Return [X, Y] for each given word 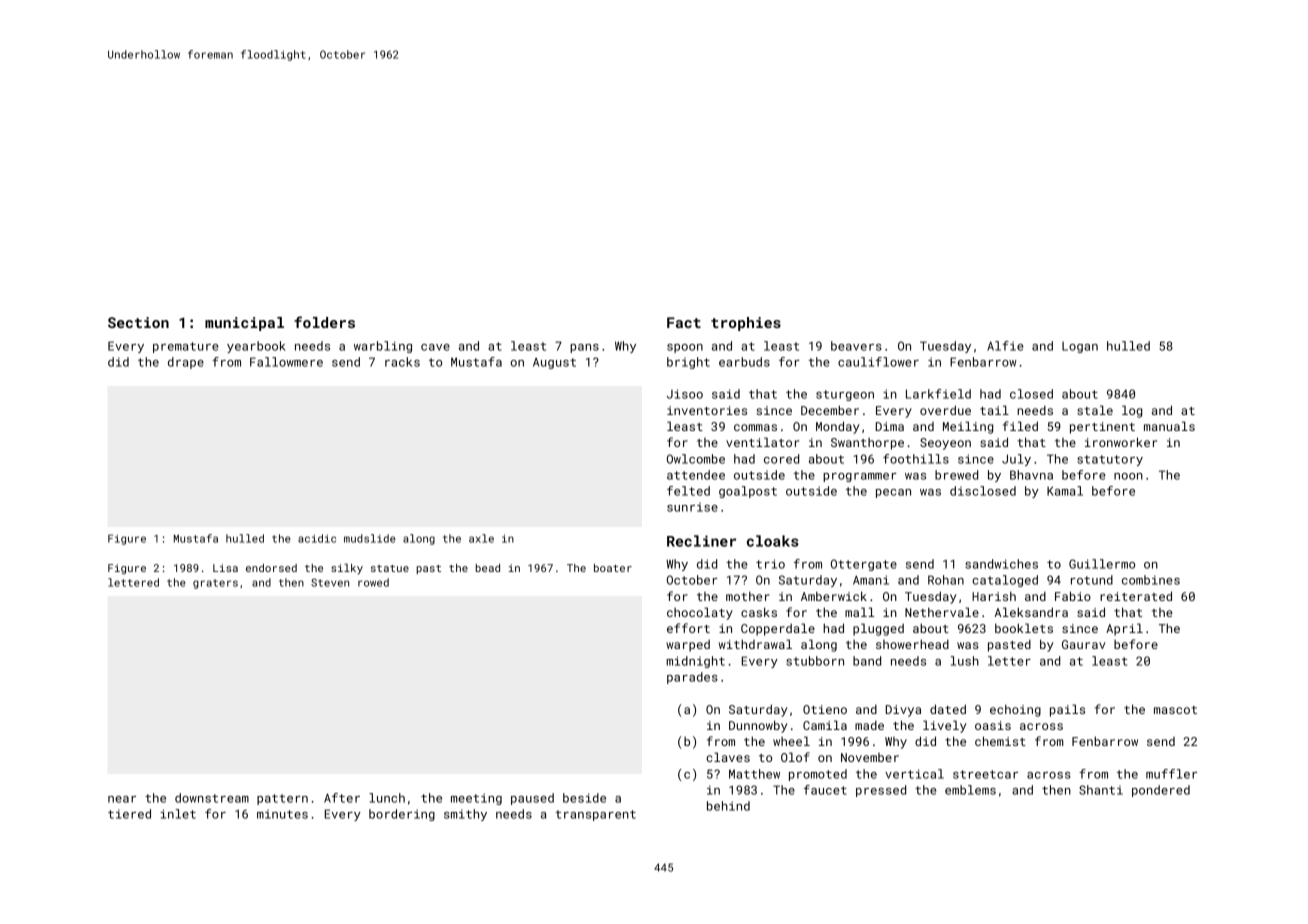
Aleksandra [1031, 612]
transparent [595, 815]
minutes [282, 814]
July [1016, 460]
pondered [1161, 791]
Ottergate [864, 565]
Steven [330, 582]
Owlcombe [696, 459]
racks [402, 362]
